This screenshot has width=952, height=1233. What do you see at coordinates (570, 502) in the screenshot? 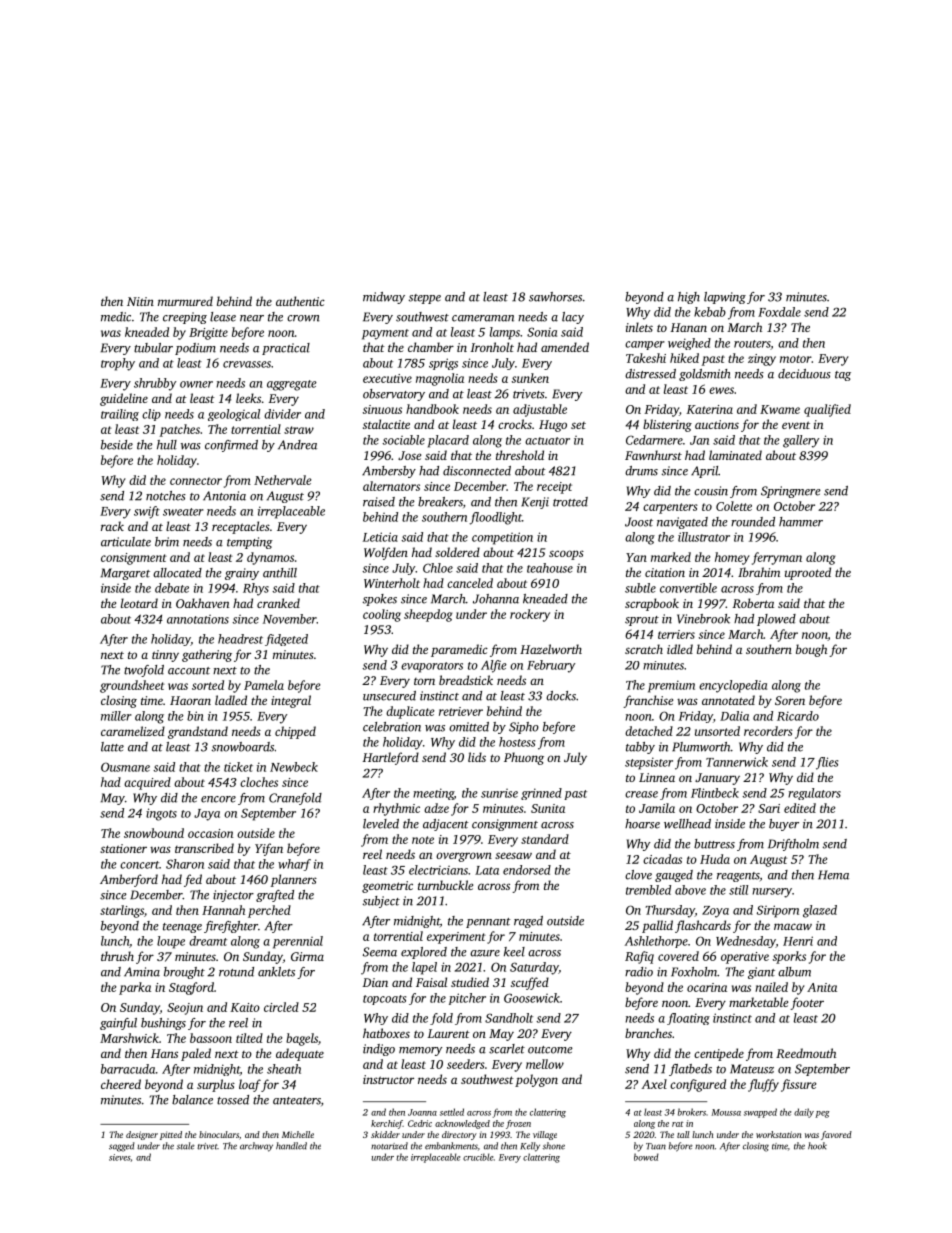
I see `trotted` at bounding box center [570, 502].
